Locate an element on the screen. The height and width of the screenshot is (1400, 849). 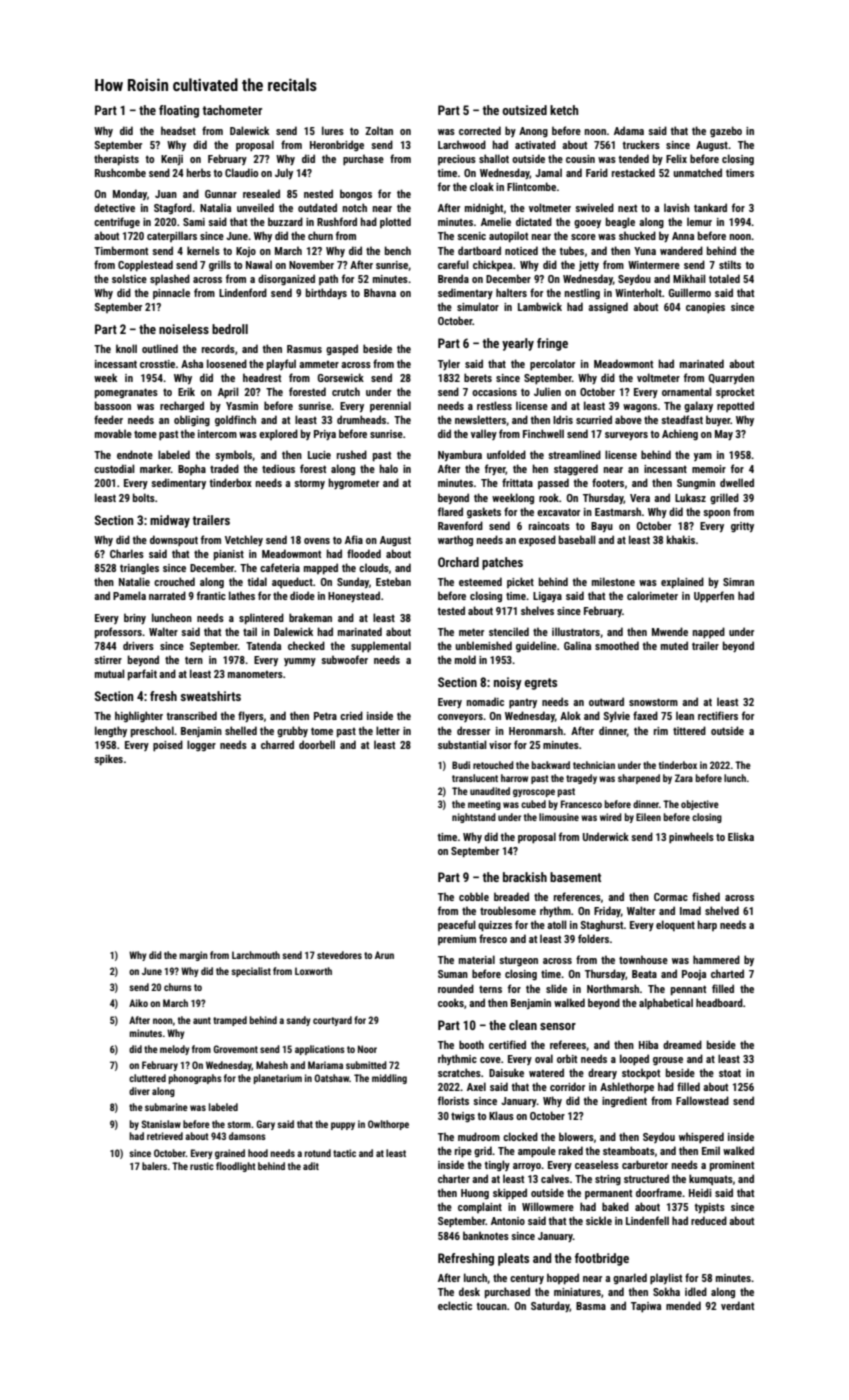
Adama is located at coordinates (629, 130).
